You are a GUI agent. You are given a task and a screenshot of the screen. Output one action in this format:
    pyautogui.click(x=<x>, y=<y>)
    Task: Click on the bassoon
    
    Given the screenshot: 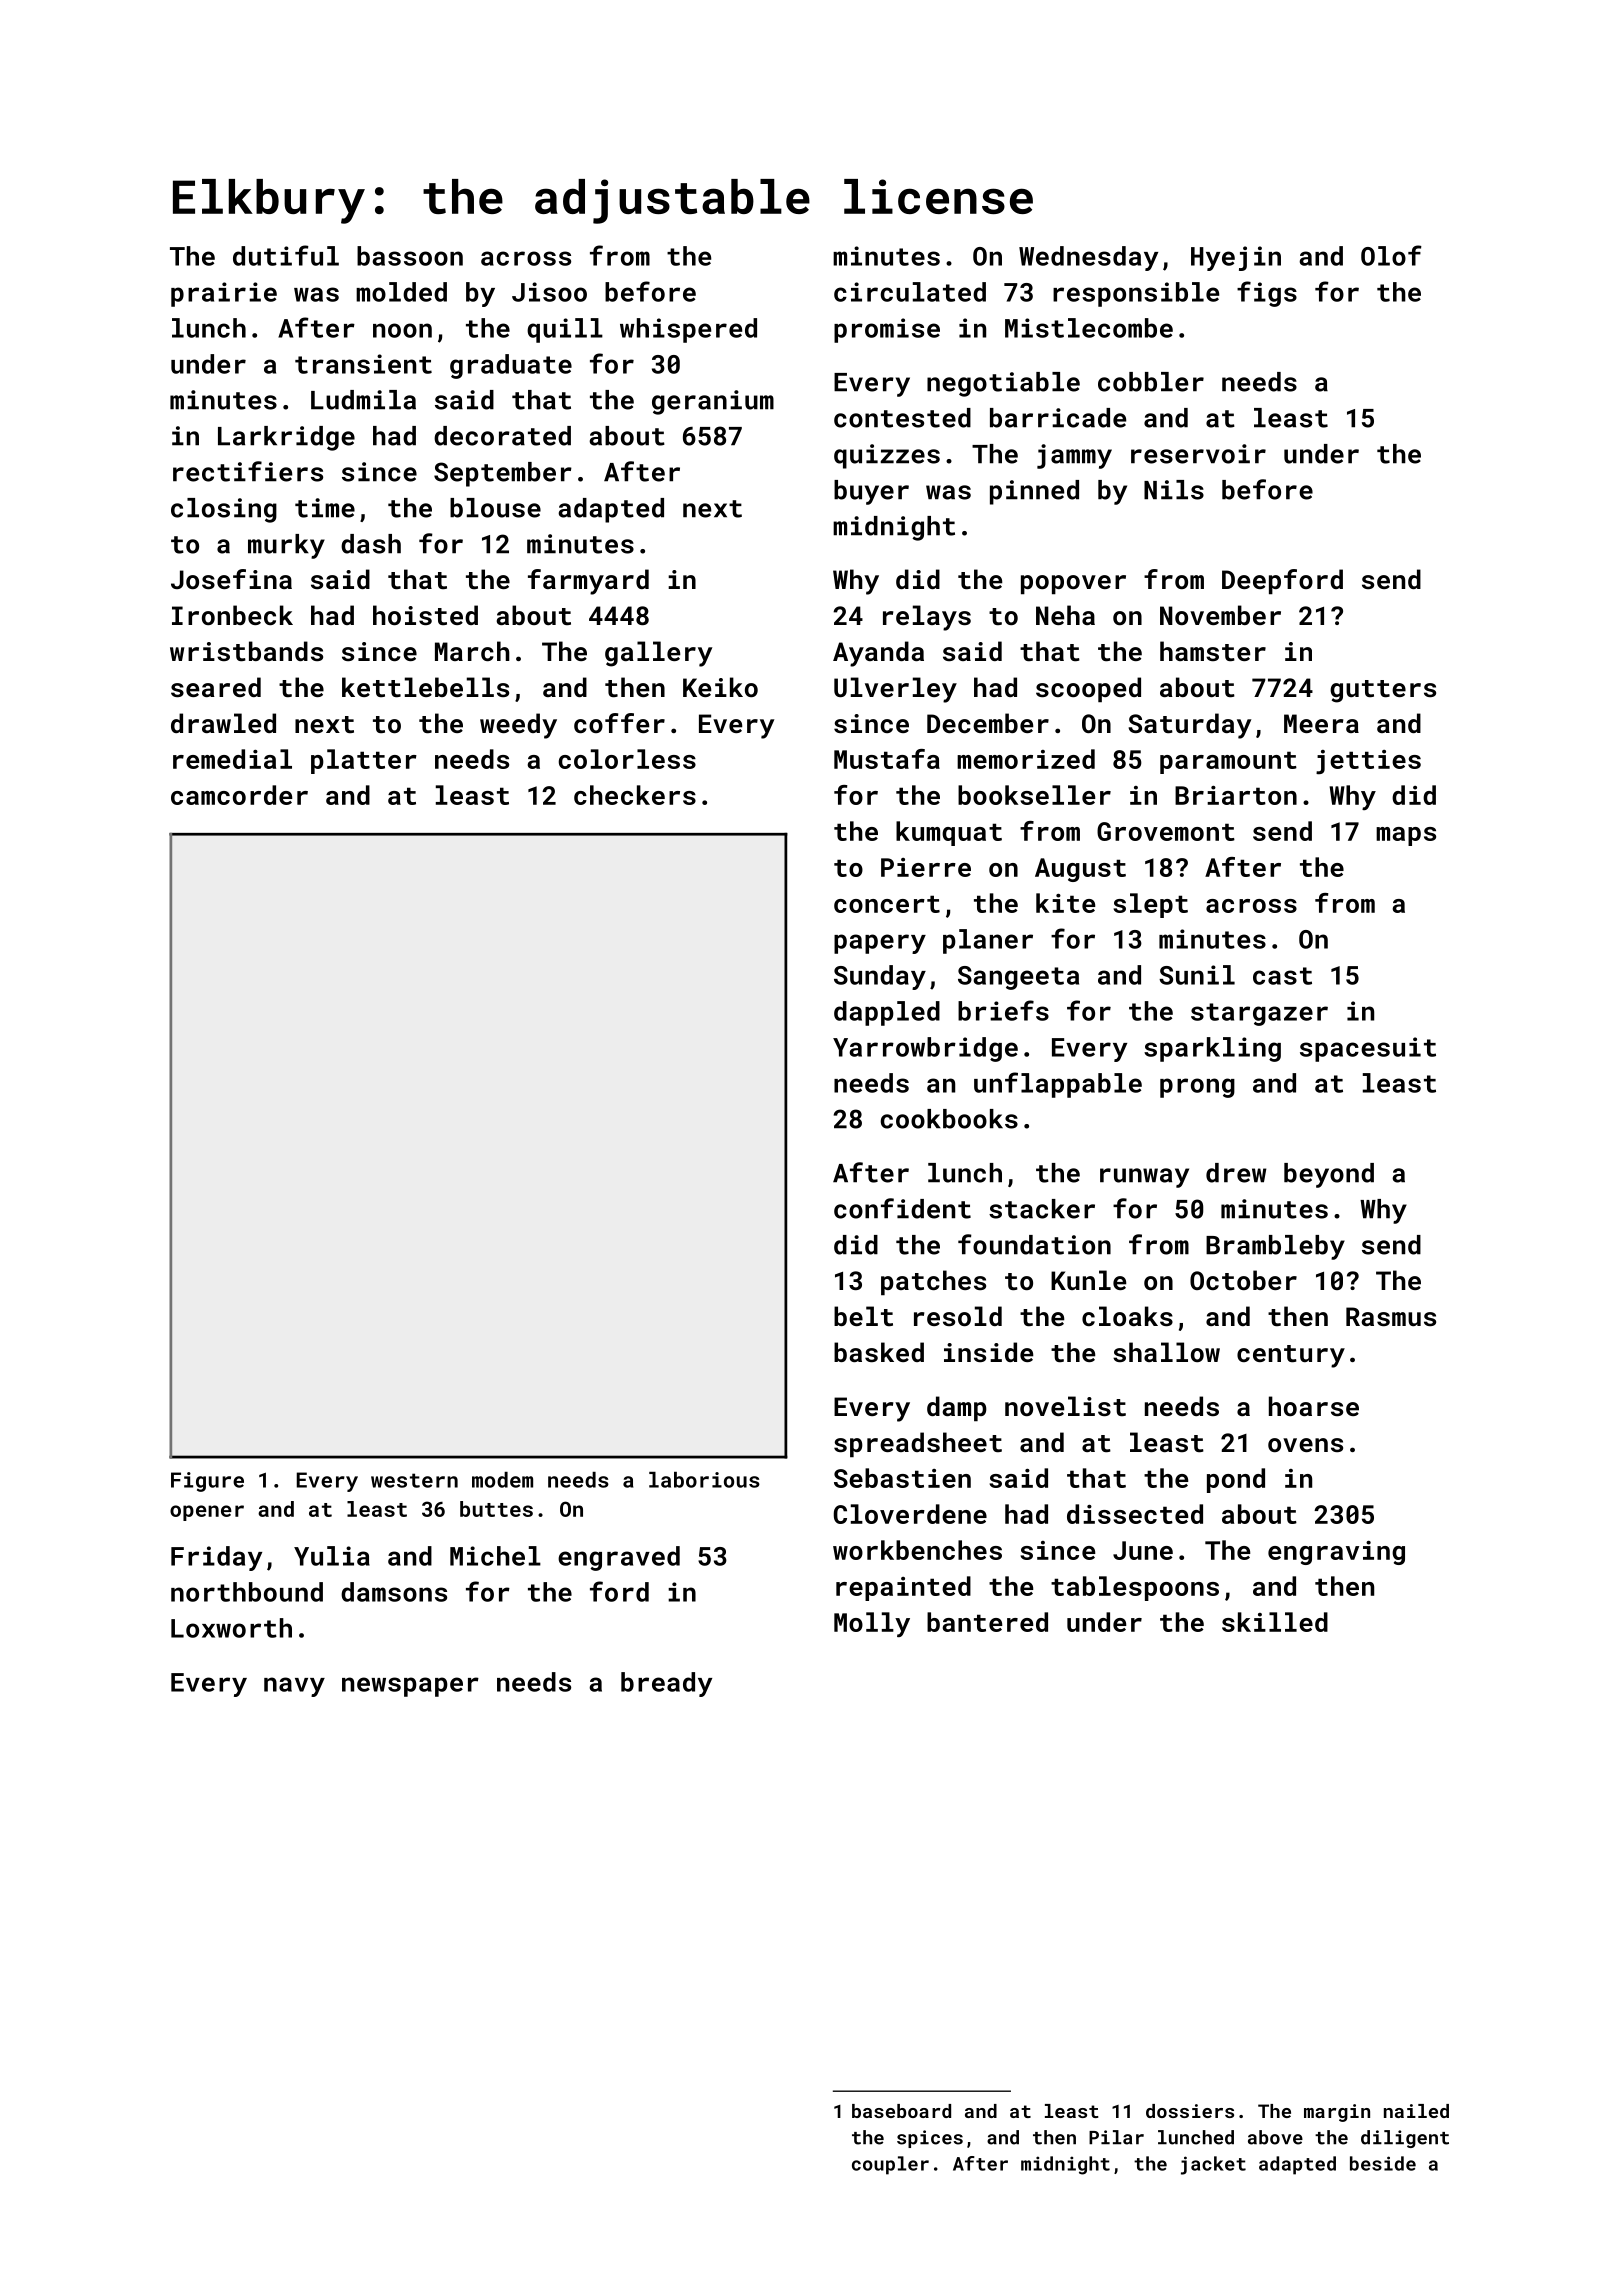 What is the action you would take?
    pyautogui.click(x=410, y=256)
